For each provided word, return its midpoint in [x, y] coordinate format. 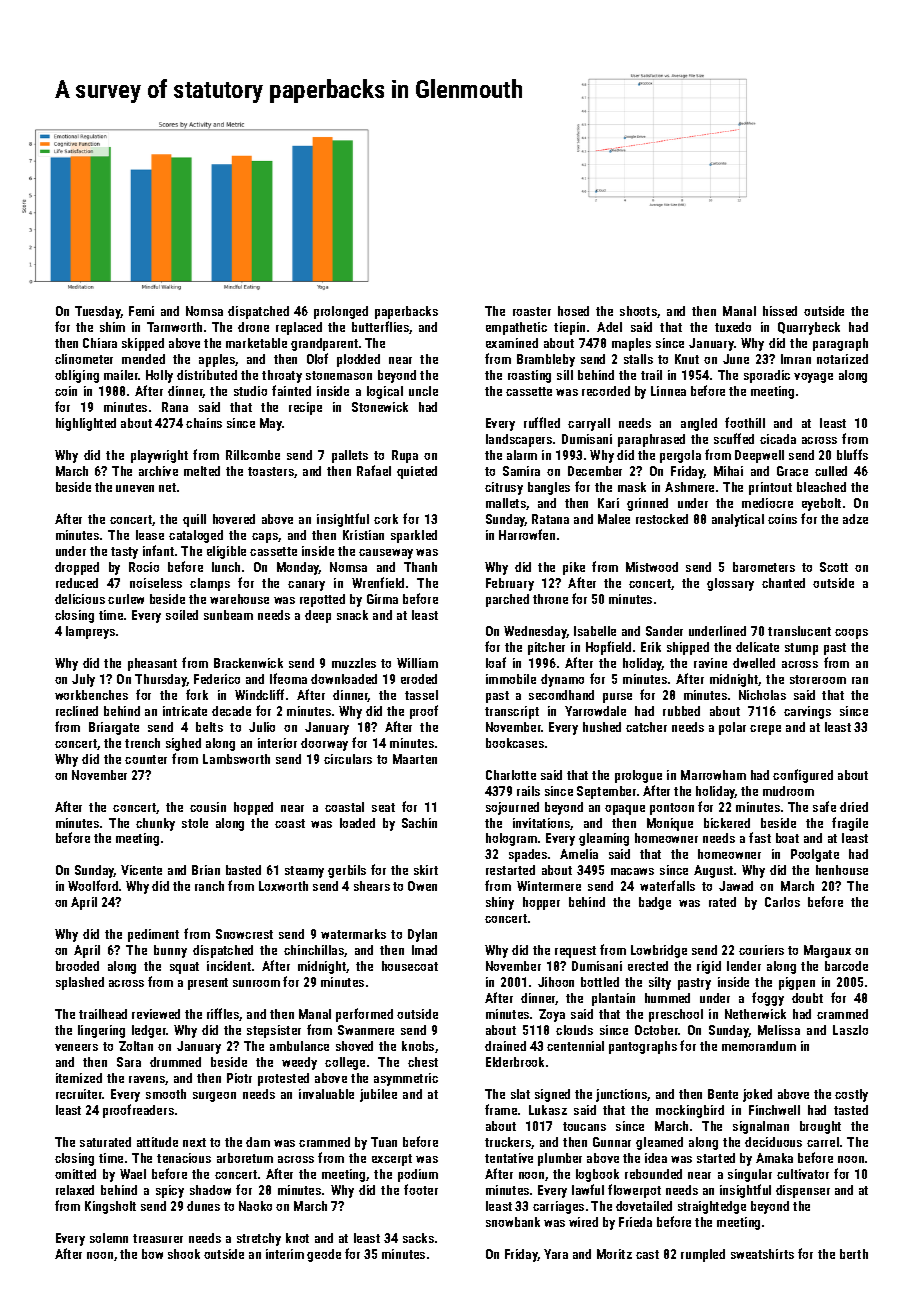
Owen [422, 886]
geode [324, 1255]
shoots [638, 311]
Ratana [550, 519]
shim [112, 327]
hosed [573, 311]
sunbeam [228, 615]
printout [770, 488]
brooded [77, 966]
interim [285, 1254]
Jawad [736, 886]
